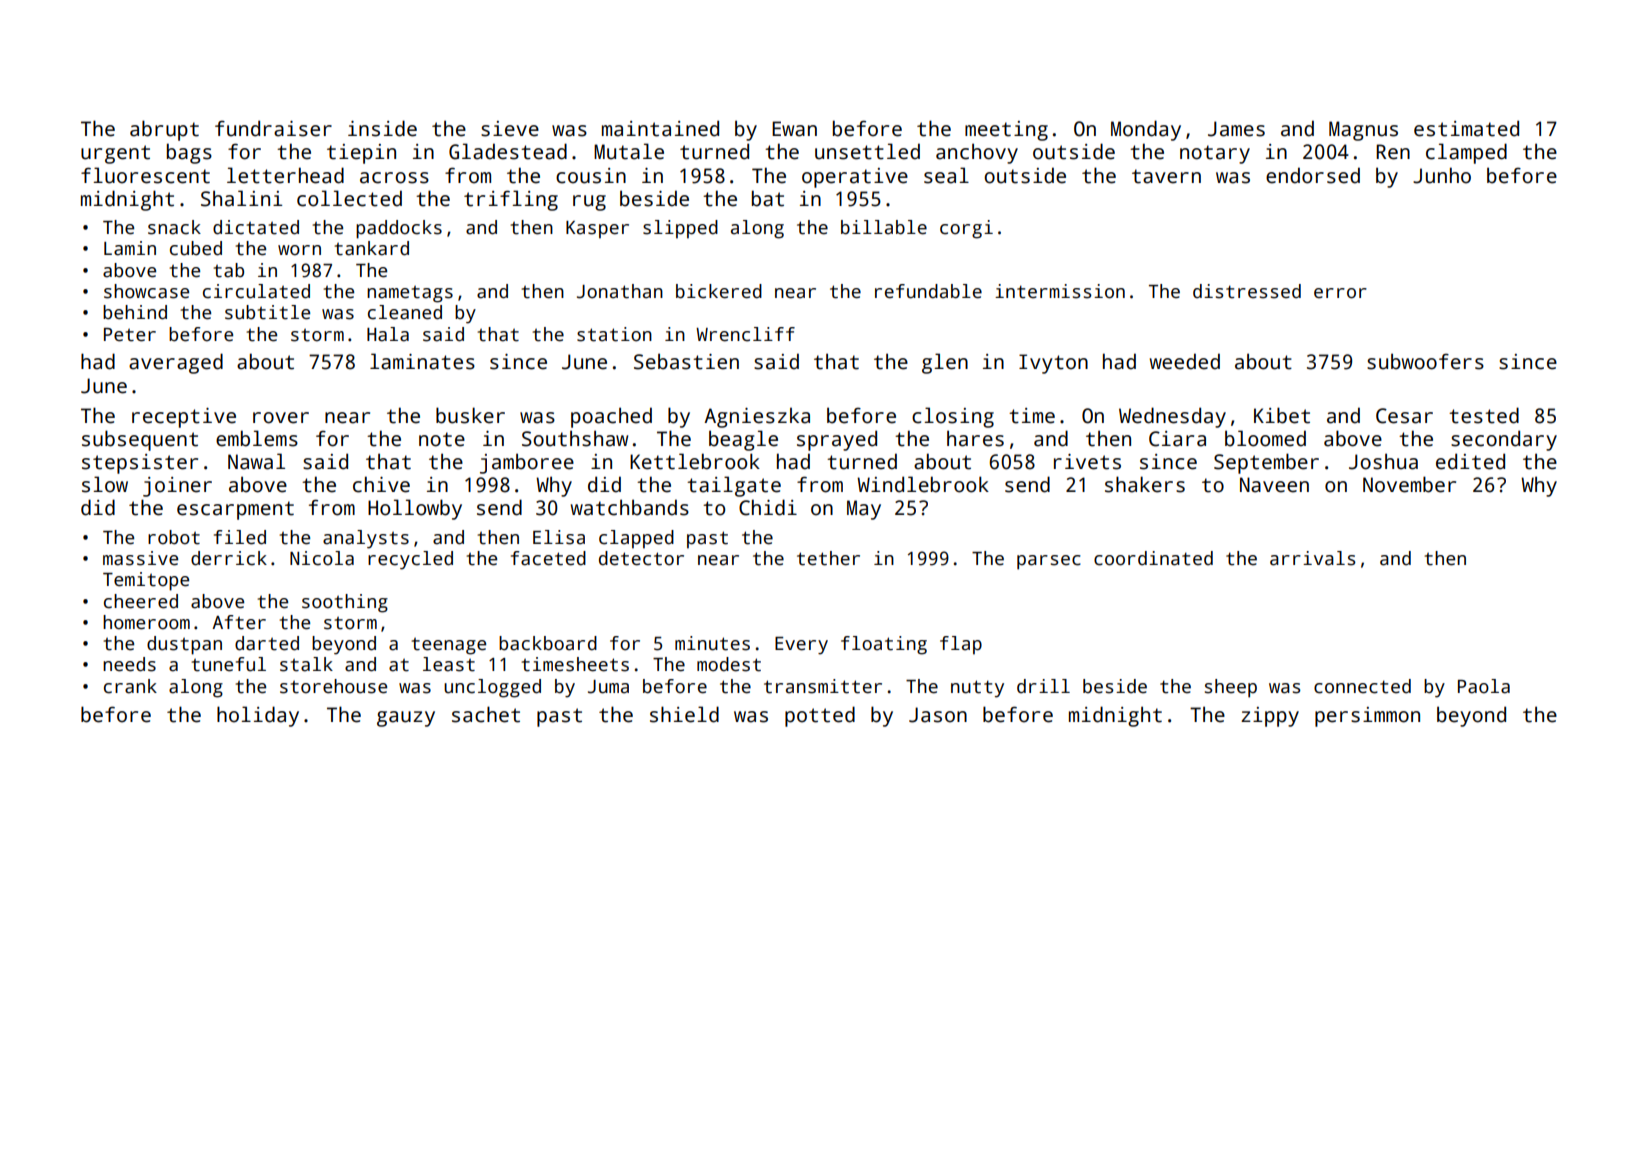 The image size is (1638, 1158). Describe the element at coordinates (281, 418) in the screenshot. I see `rover` at that location.
